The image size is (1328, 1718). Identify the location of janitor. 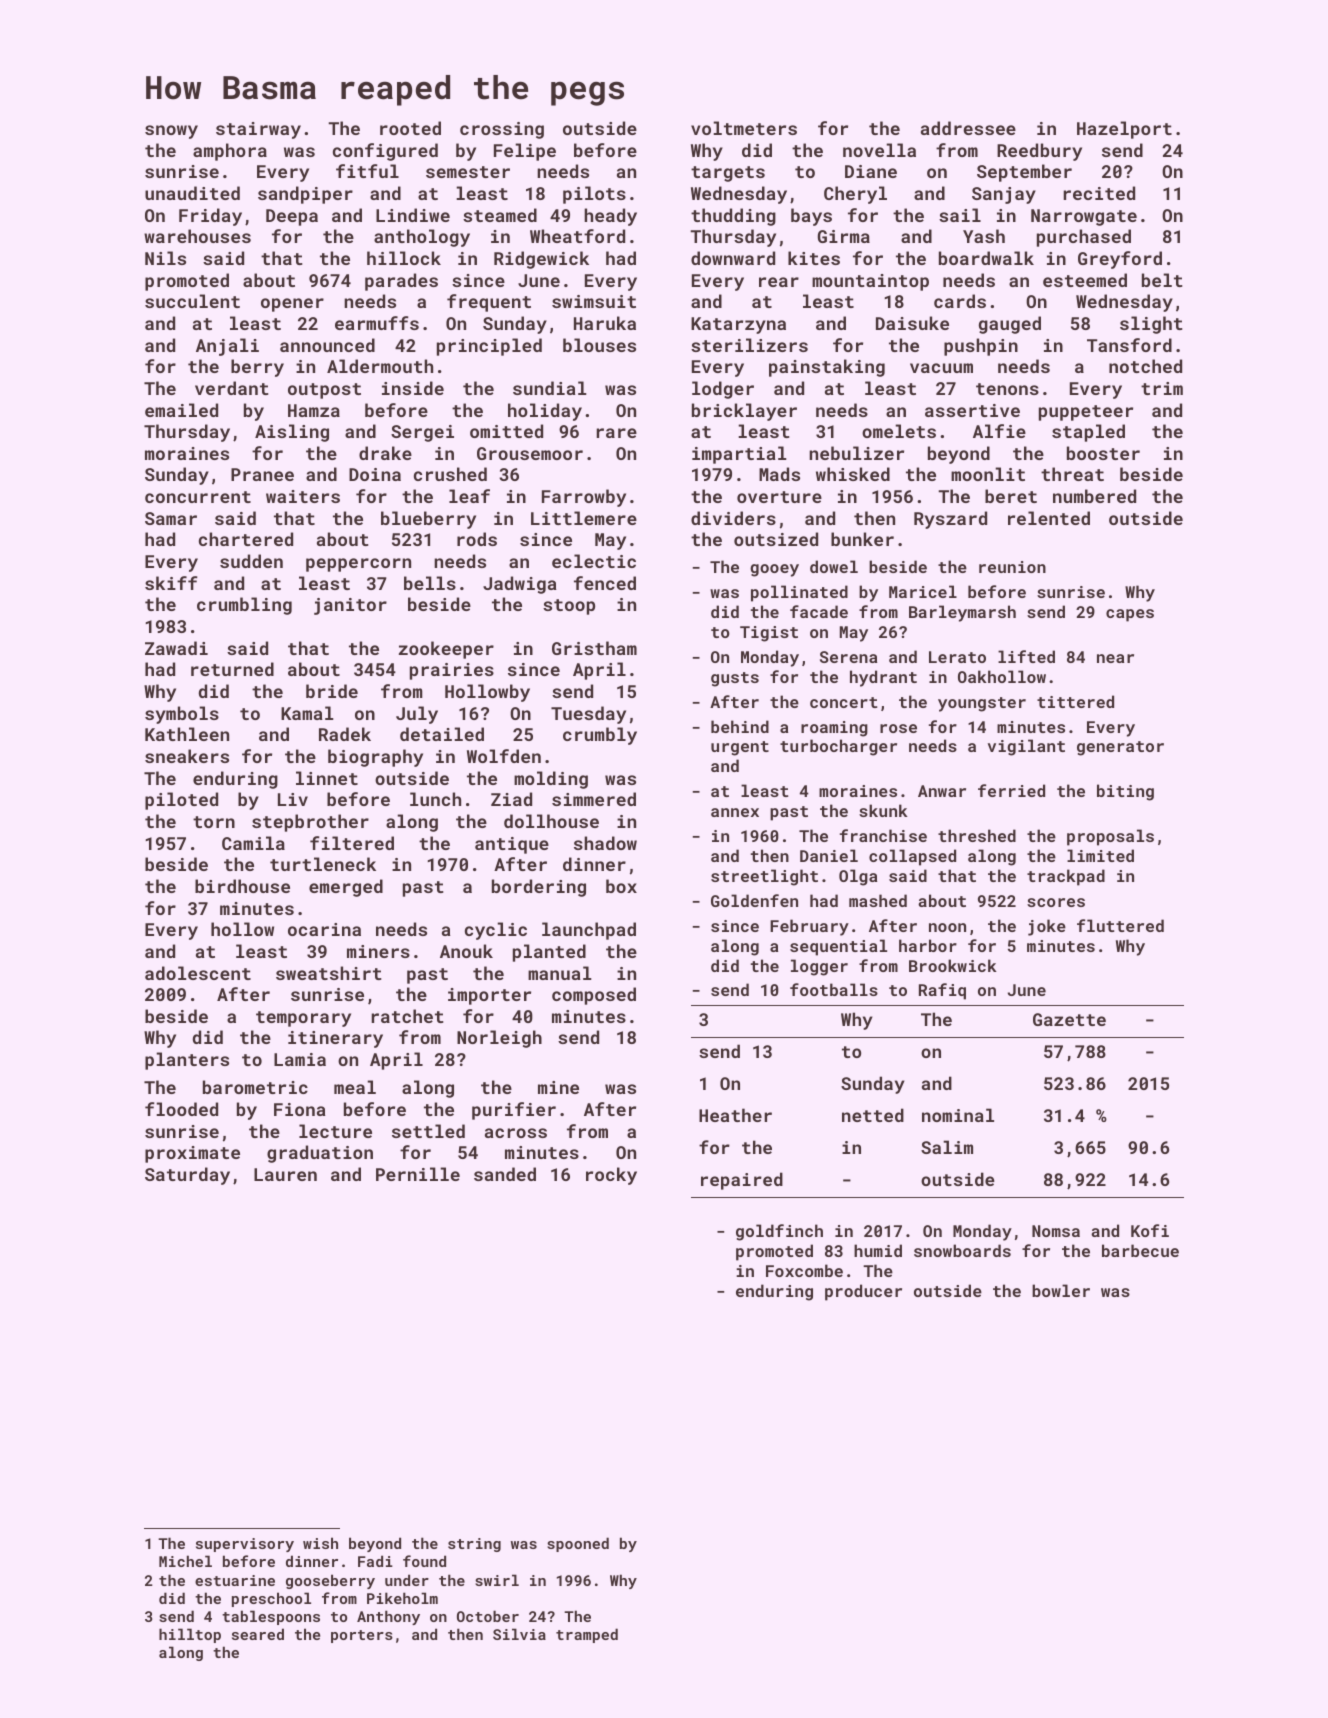
(350, 606).
